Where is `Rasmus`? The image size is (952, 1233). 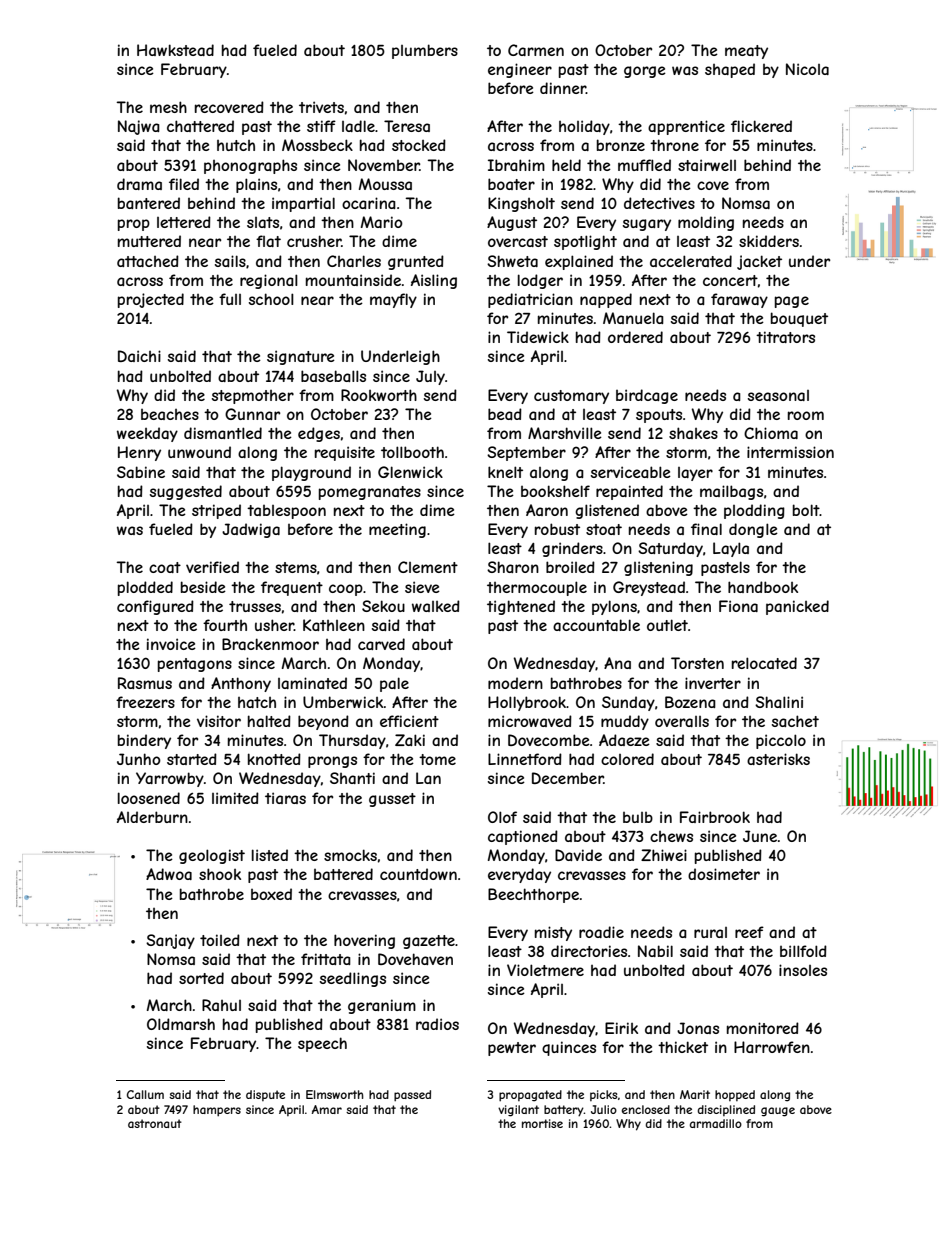 Rasmus is located at coordinates (145, 683).
